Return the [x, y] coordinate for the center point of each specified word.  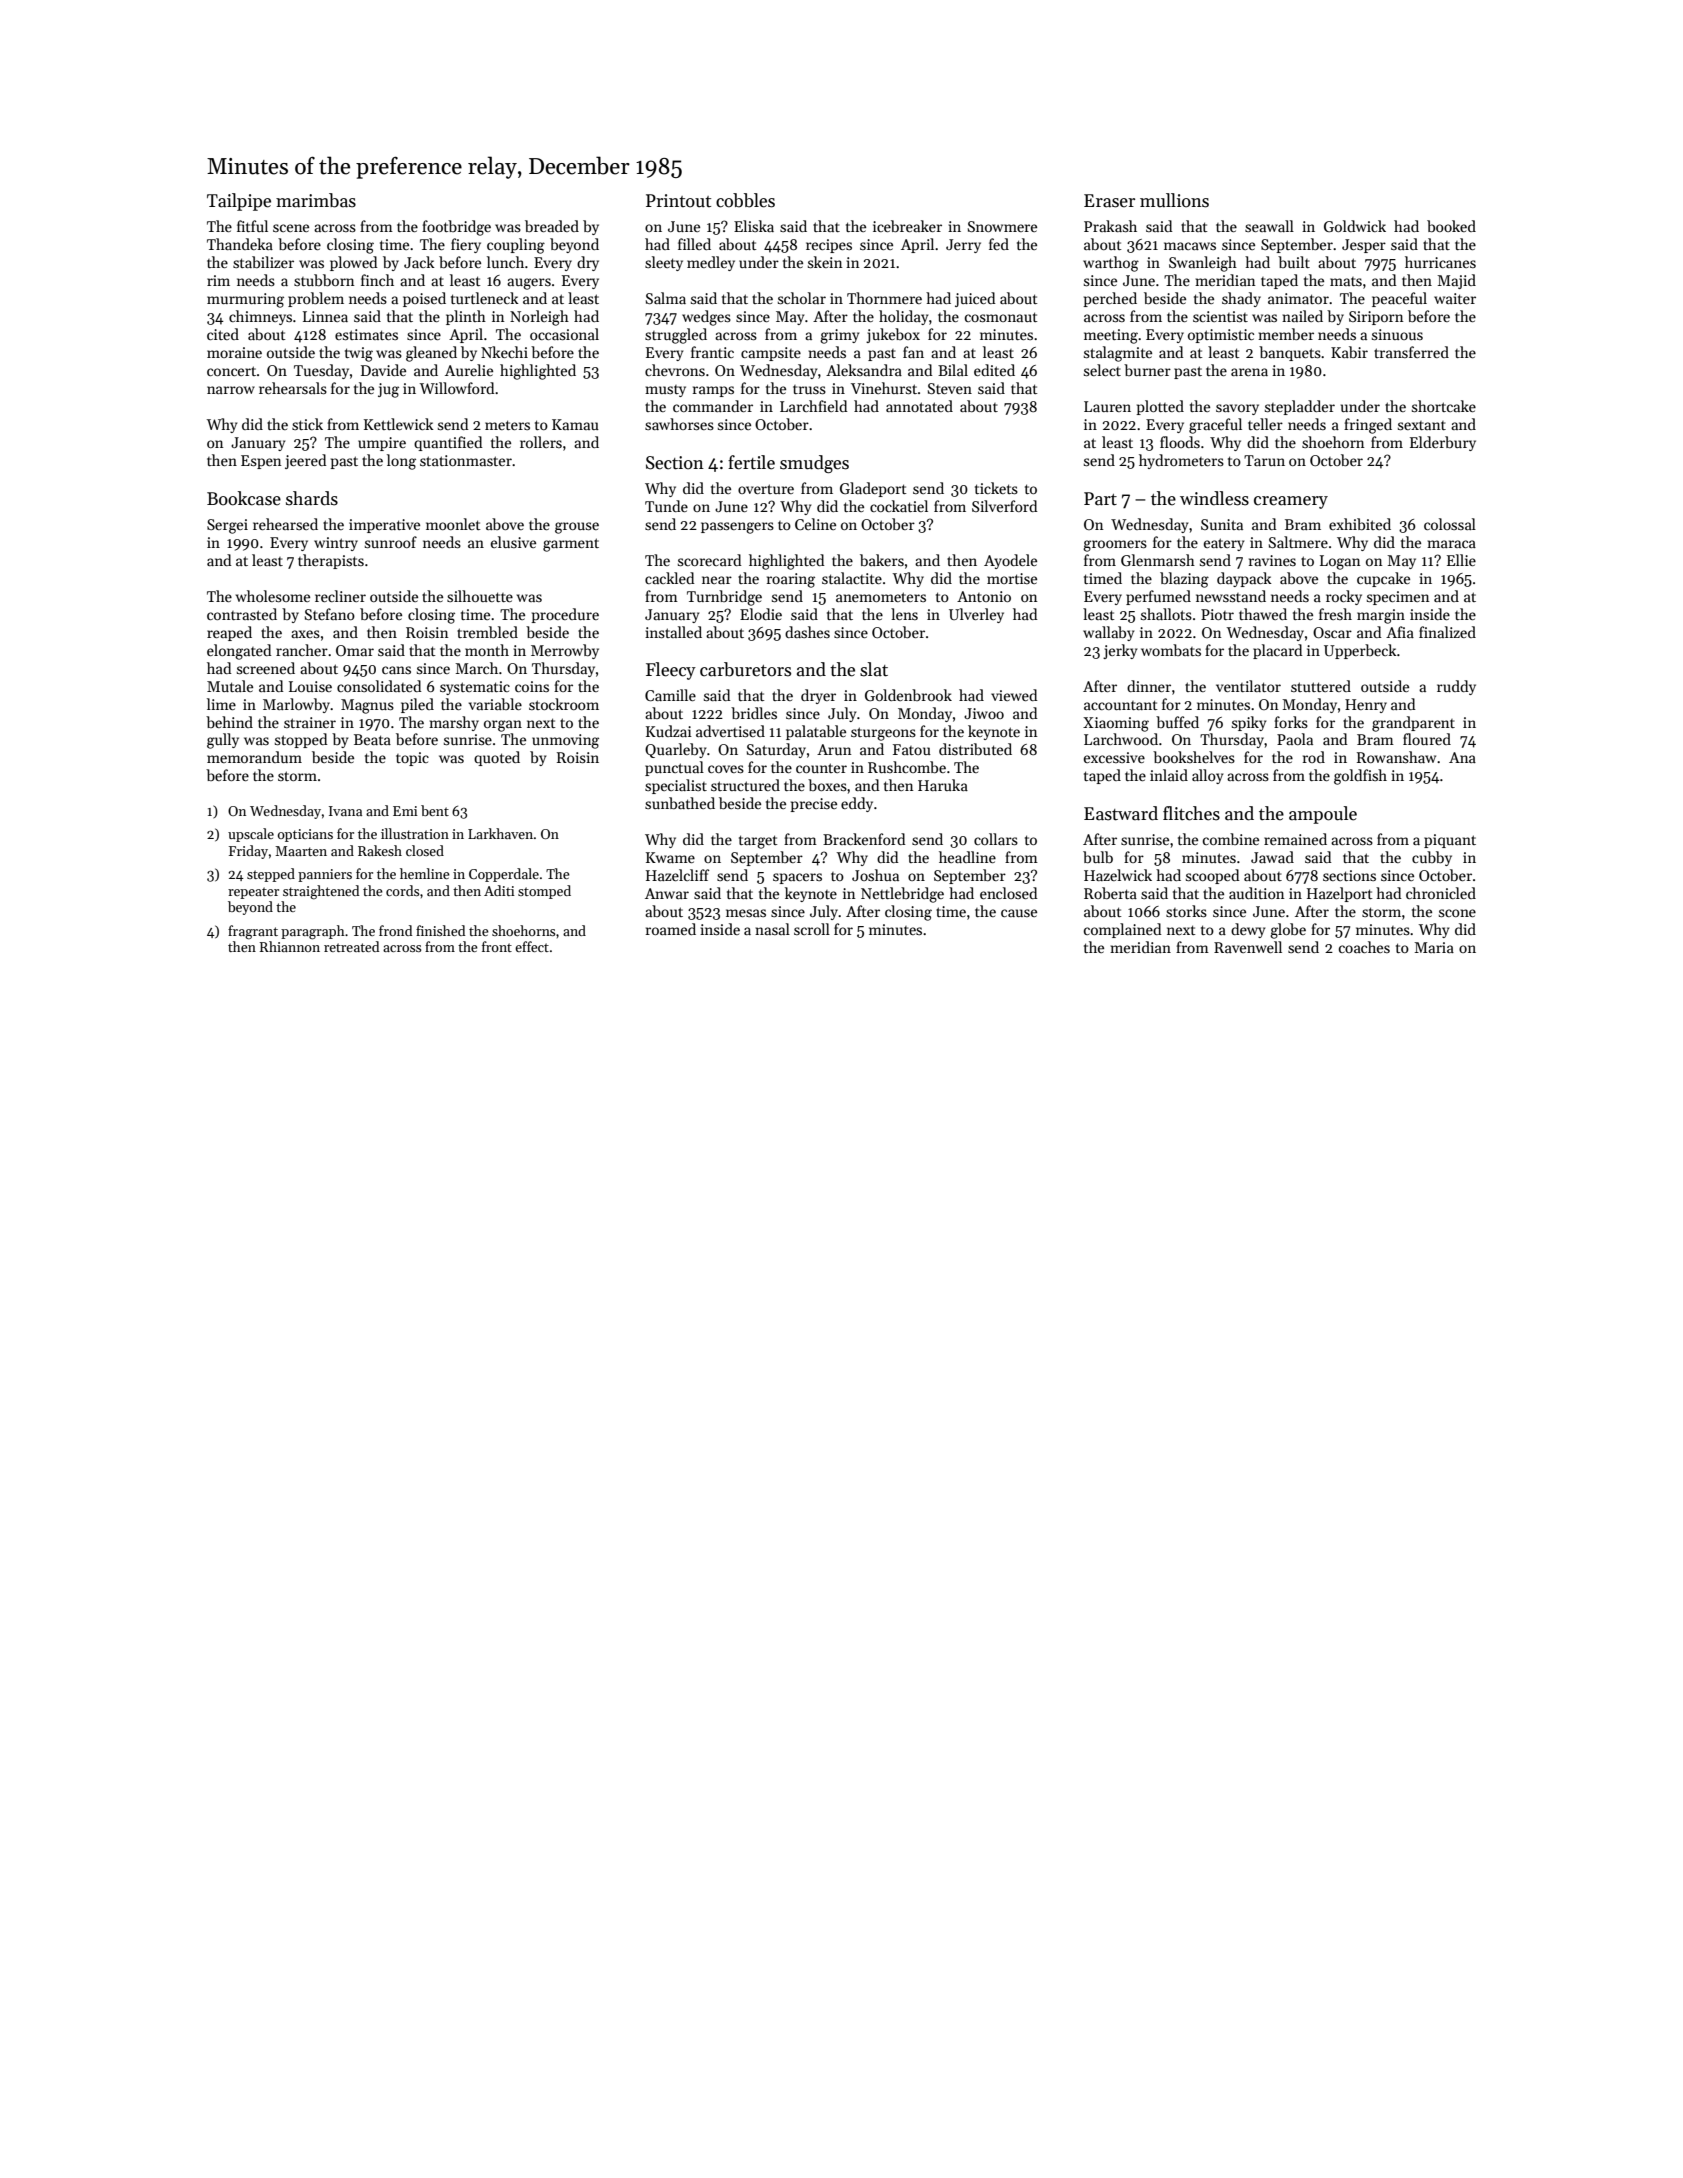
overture [766, 489]
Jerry [963, 246]
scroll [812, 929]
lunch [505, 262]
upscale [251, 835]
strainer [310, 722]
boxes [827, 785]
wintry [336, 544]
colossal [1450, 524]
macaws [1190, 246]
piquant [1450, 841]
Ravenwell [1248, 947]
